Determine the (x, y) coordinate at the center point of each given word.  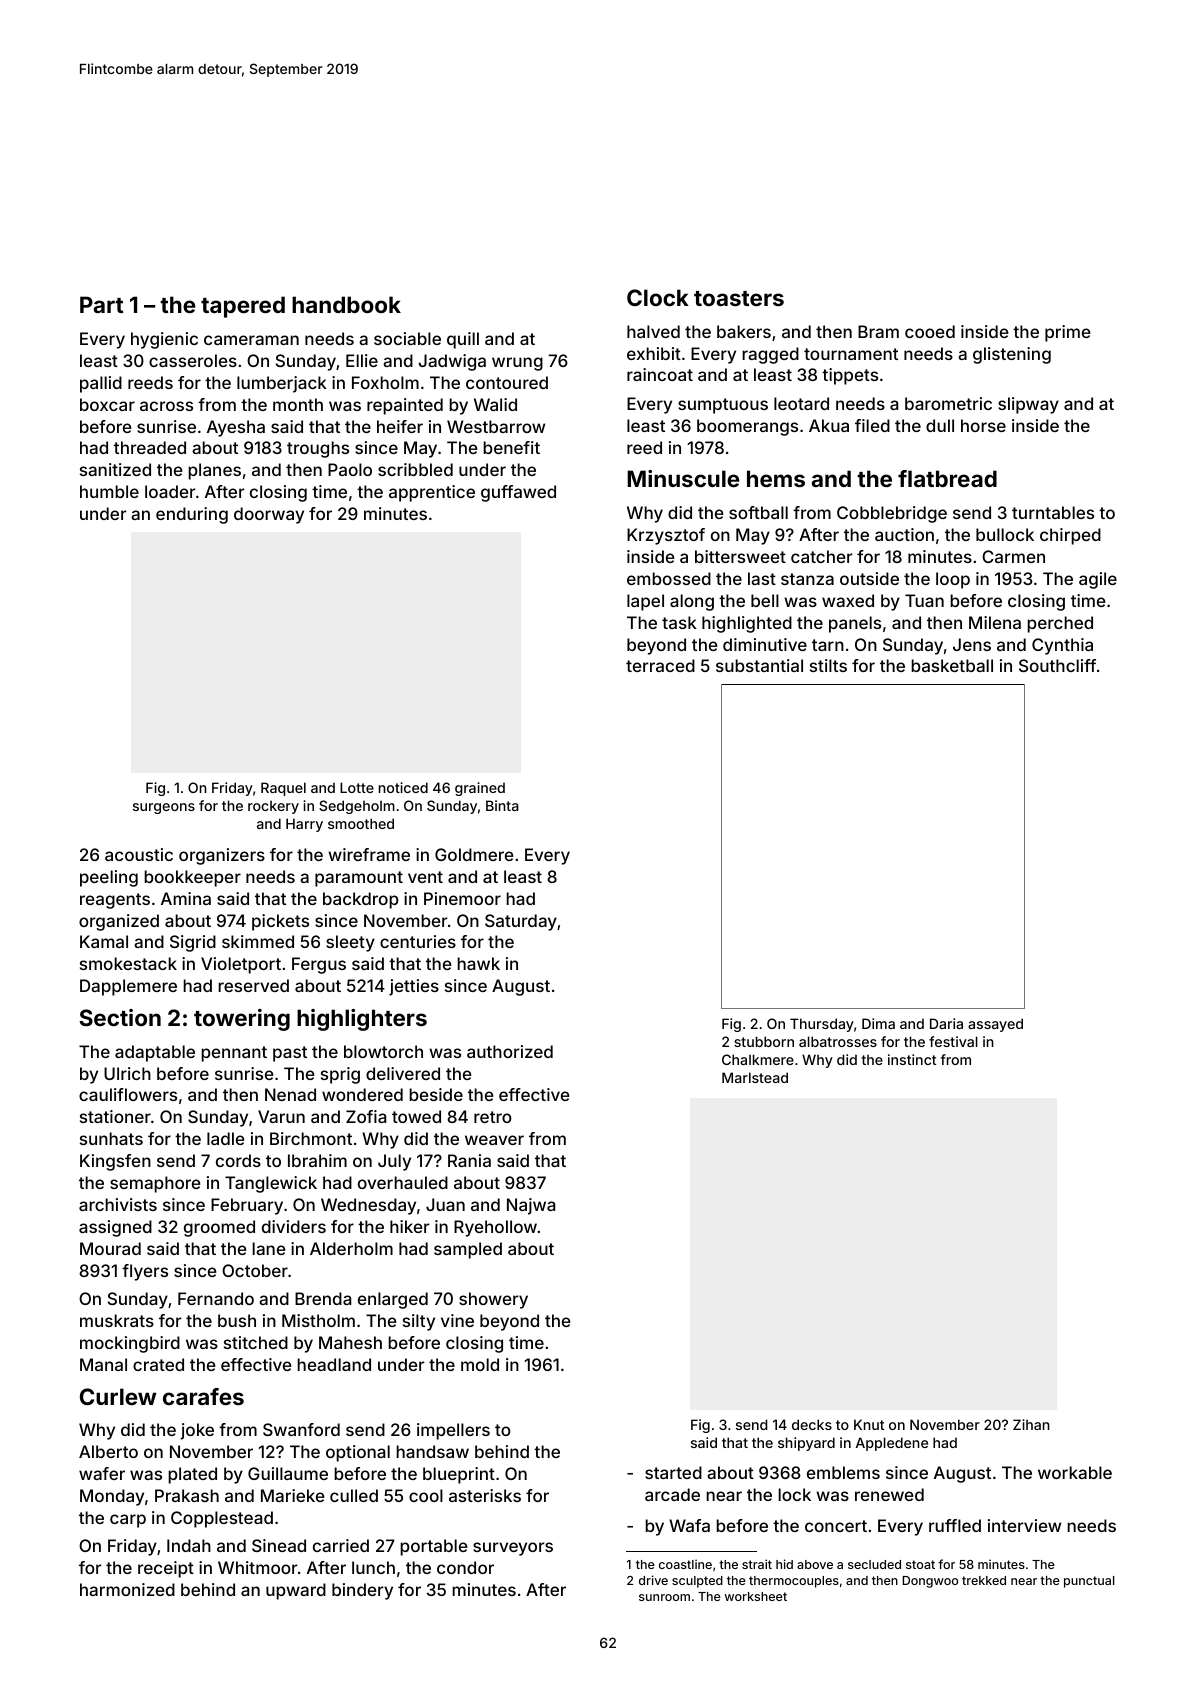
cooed (930, 331)
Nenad (290, 1094)
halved (653, 331)
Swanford (301, 1429)
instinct (912, 1059)
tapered (243, 307)
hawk (478, 963)
